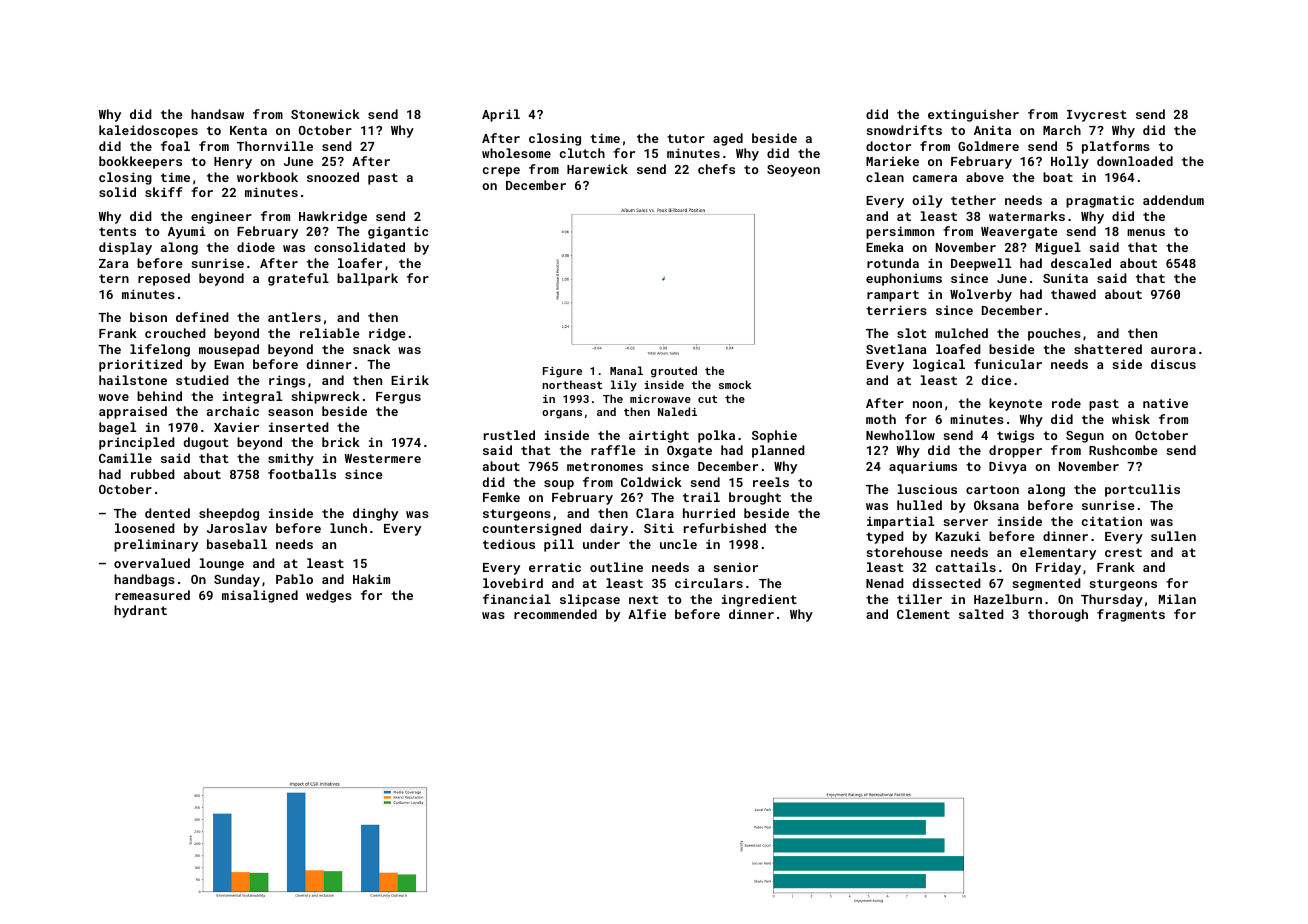 The image size is (1308, 924). I want to click on thawed, so click(1073, 294).
